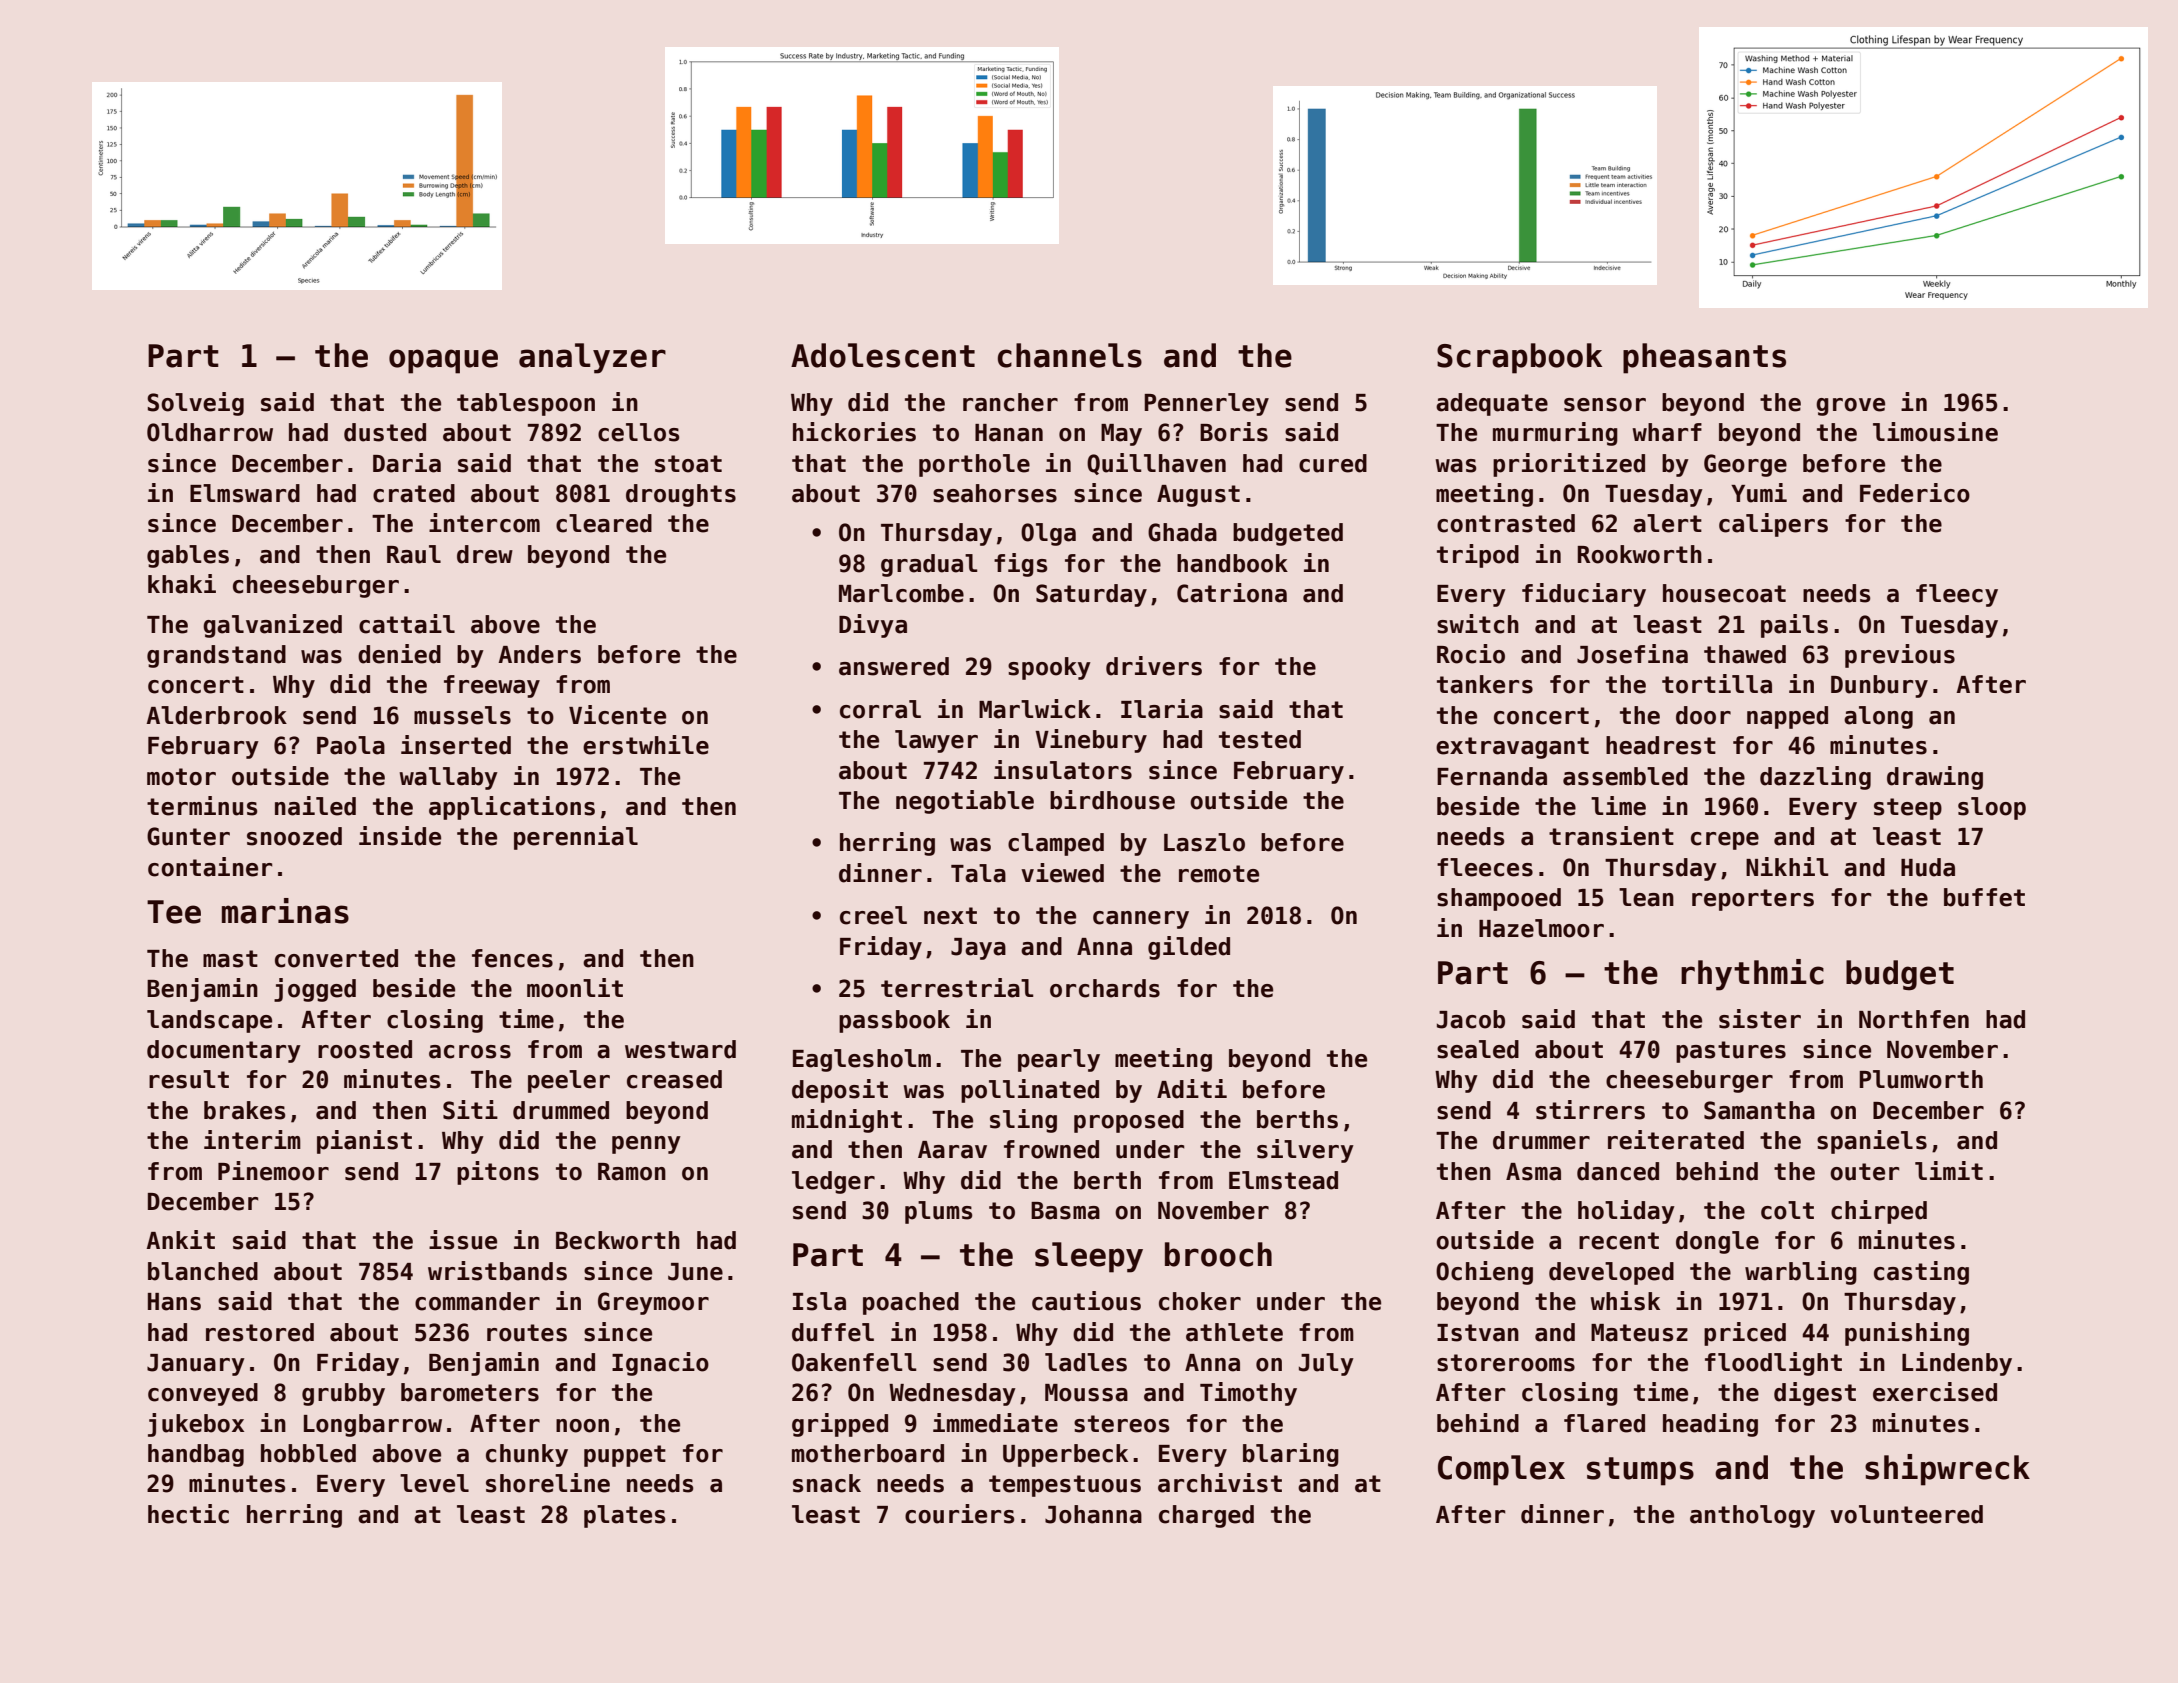 The image size is (2178, 1683). Describe the element at coordinates (1787, 1210) in the screenshot. I see `colt` at that location.
